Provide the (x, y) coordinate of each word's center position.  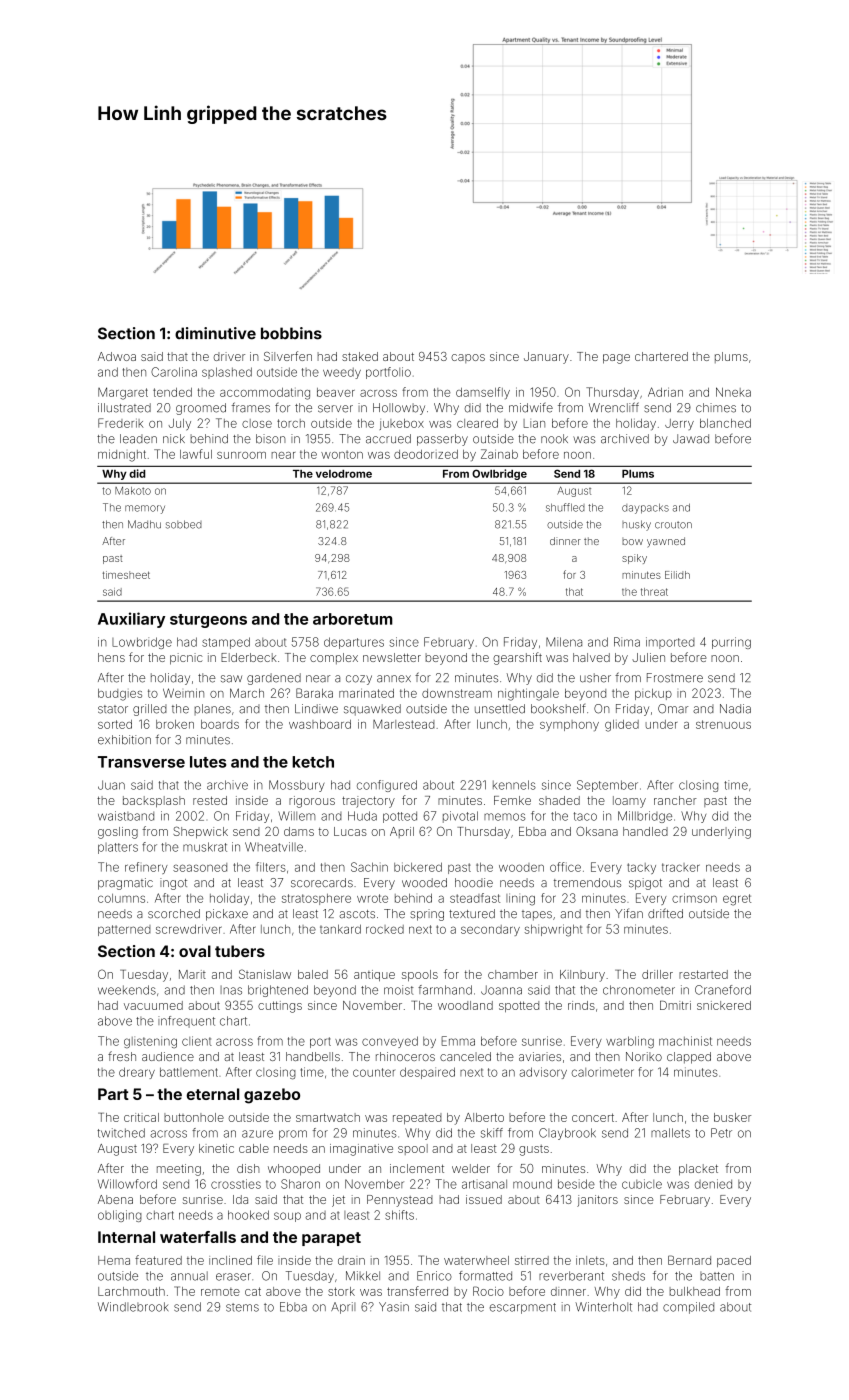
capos (468, 358)
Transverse (141, 762)
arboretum (352, 619)
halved (591, 657)
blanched (725, 423)
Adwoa (117, 356)
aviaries (540, 1056)
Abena (115, 1199)
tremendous (587, 883)
